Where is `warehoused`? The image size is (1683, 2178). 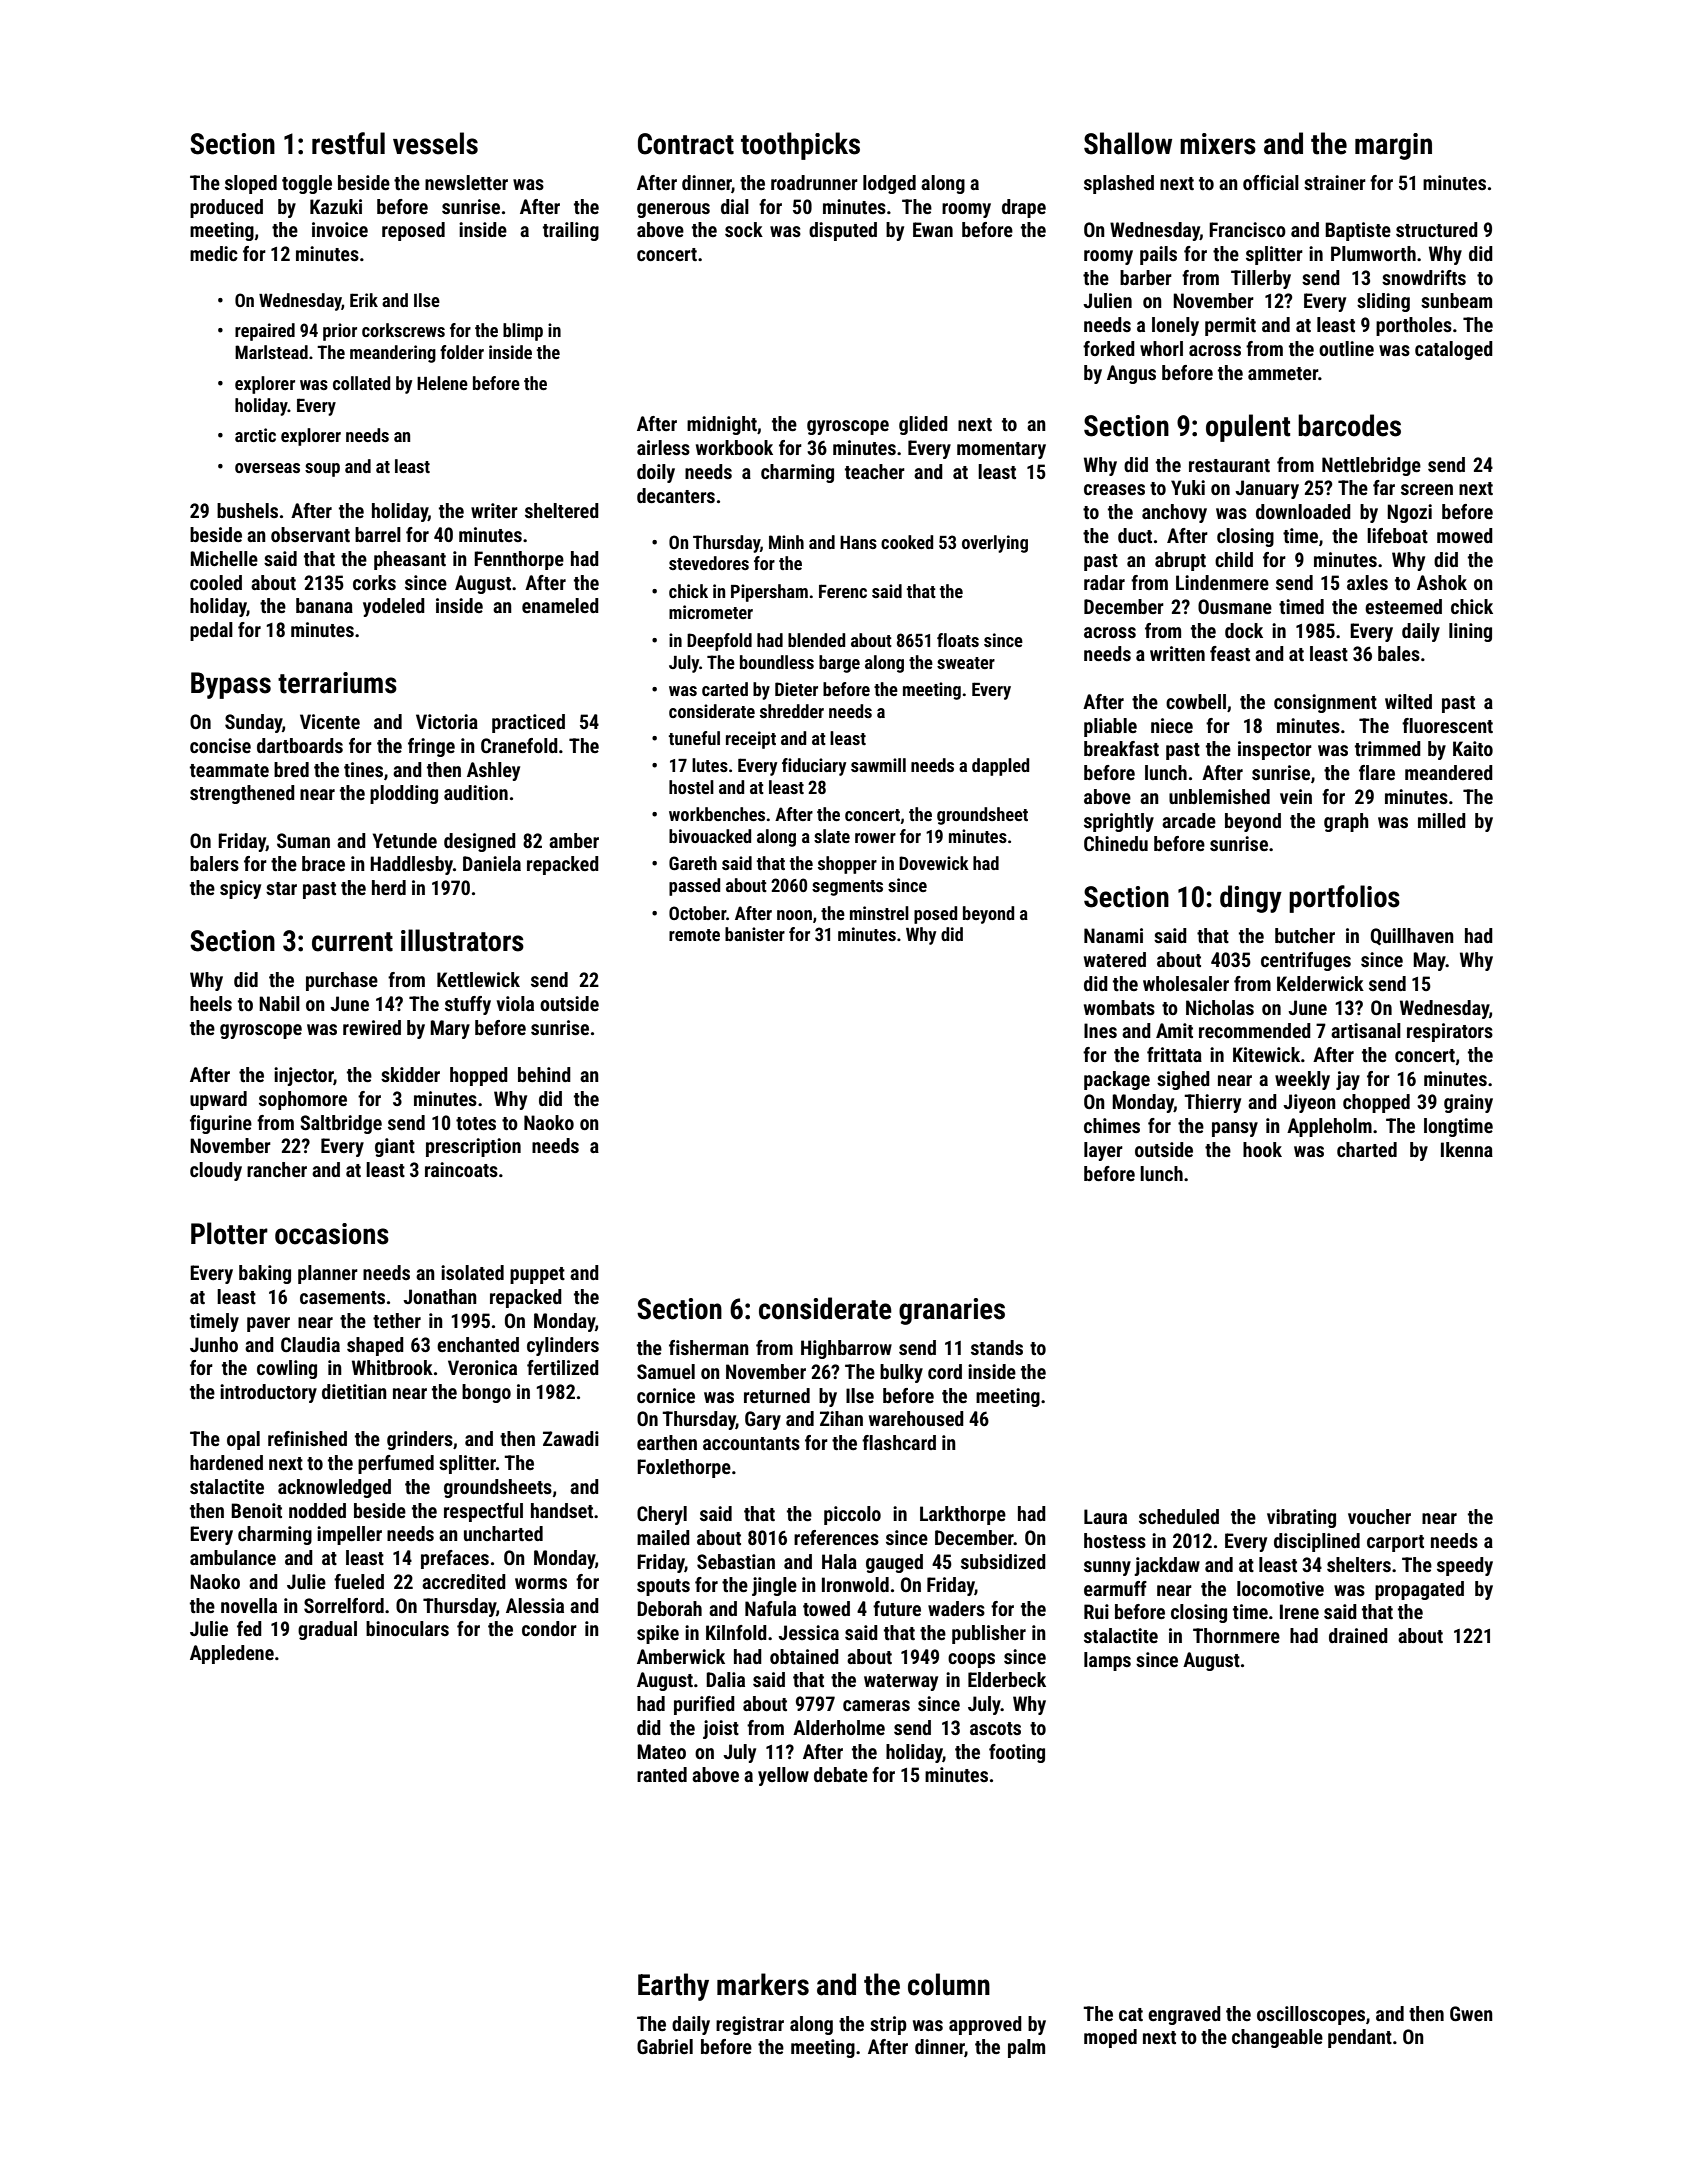
warehoused is located at coordinates (916, 1418).
